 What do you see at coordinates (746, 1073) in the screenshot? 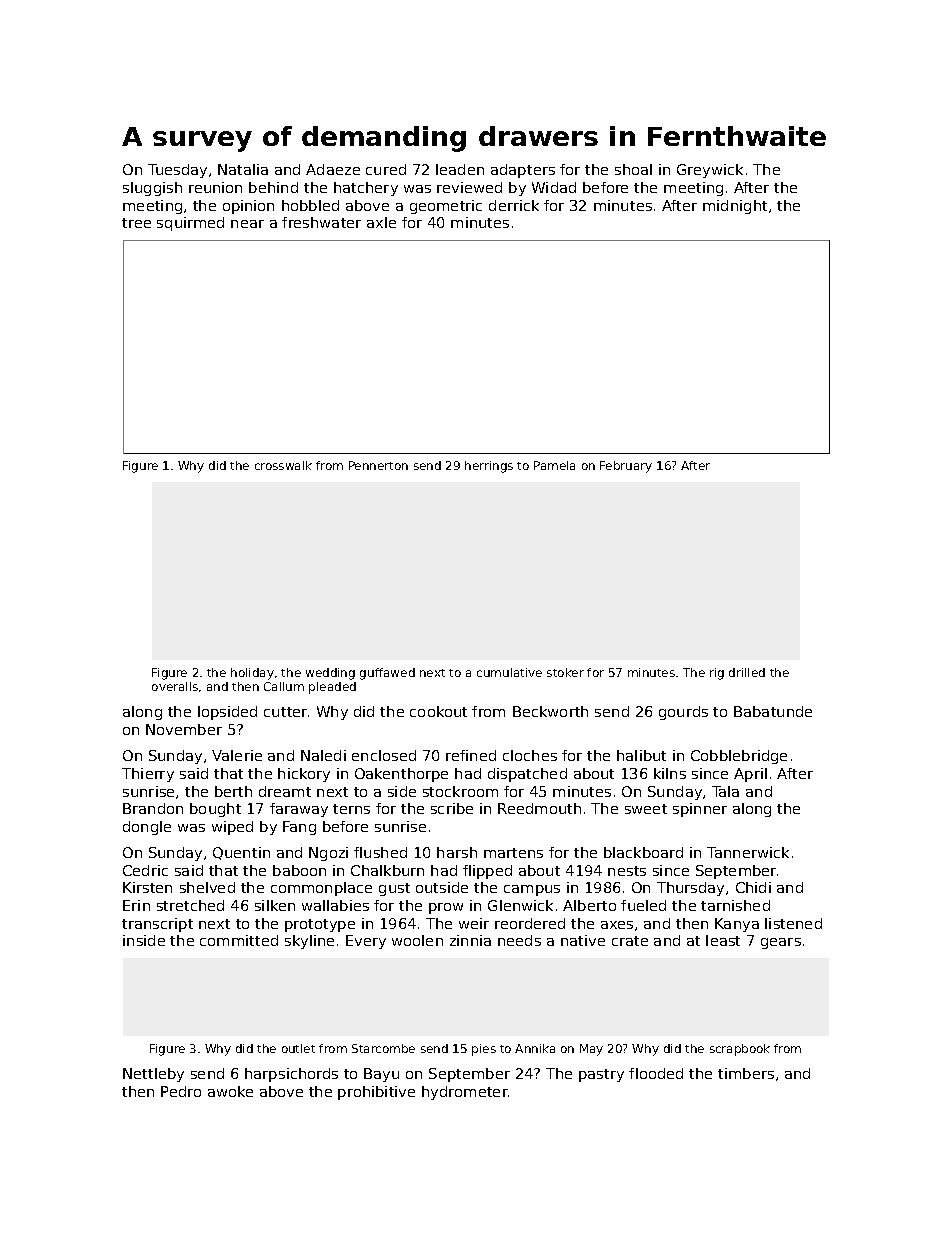
I see `timbers` at bounding box center [746, 1073].
